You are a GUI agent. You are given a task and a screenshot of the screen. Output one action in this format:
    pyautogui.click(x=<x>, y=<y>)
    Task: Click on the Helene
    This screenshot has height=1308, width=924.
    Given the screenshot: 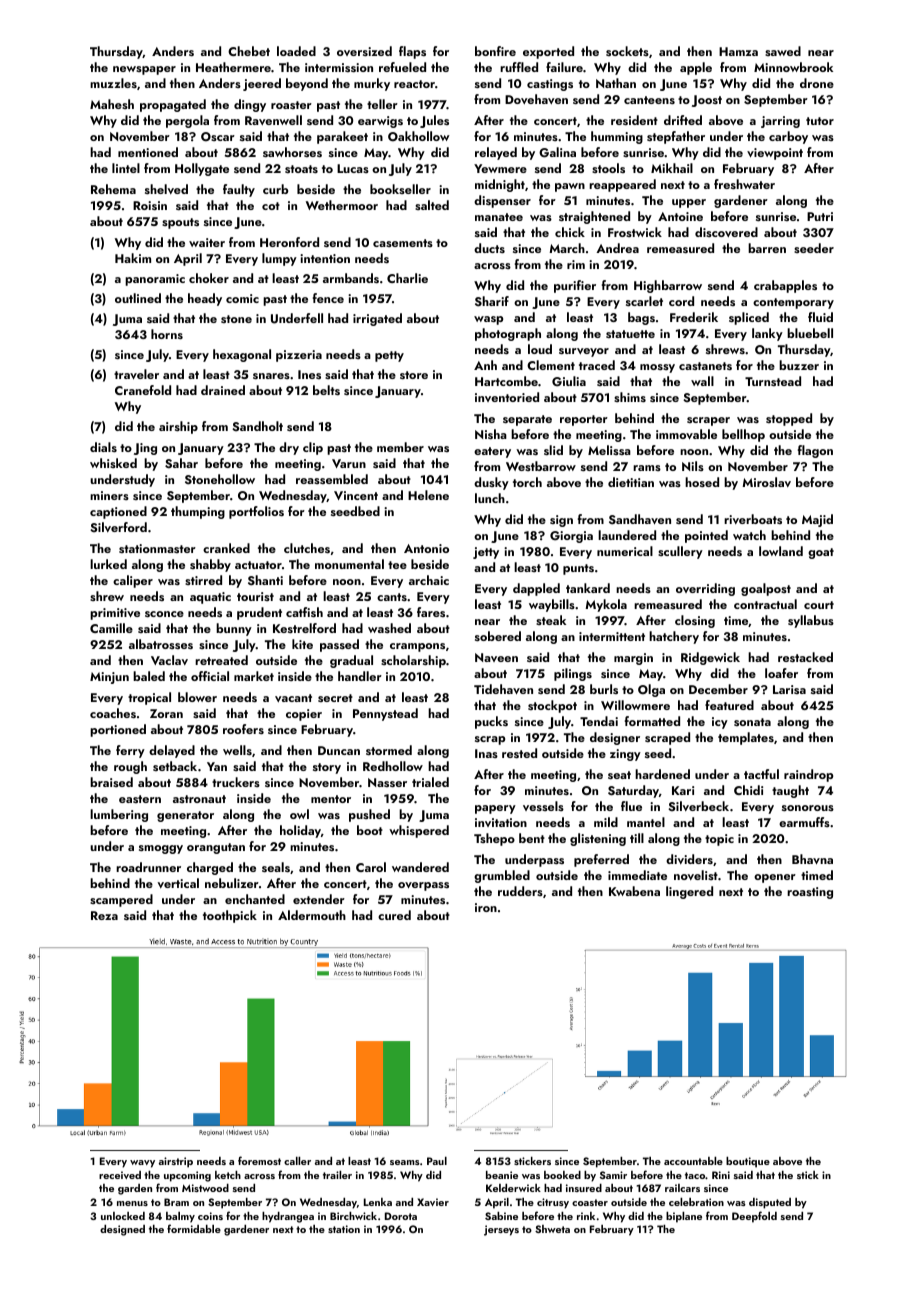 What is the action you would take?
    pyautogui.click(x=428, y=495)
